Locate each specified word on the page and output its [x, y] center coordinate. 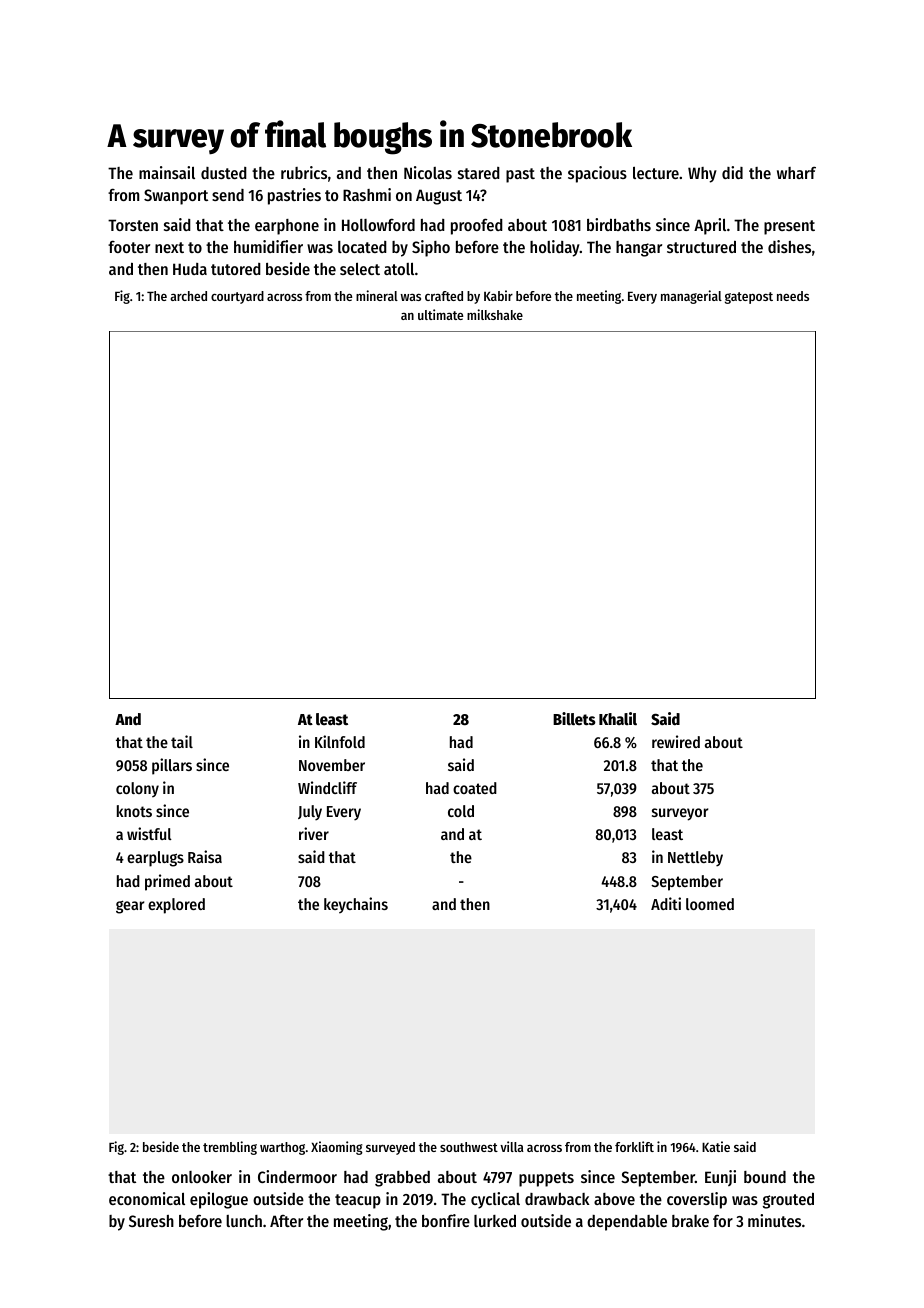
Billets [574, 719]
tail [182, 741]
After [286, 1221]
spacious [597, 174]
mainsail [167, 172]
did [732, 172]
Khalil [618, 719]
